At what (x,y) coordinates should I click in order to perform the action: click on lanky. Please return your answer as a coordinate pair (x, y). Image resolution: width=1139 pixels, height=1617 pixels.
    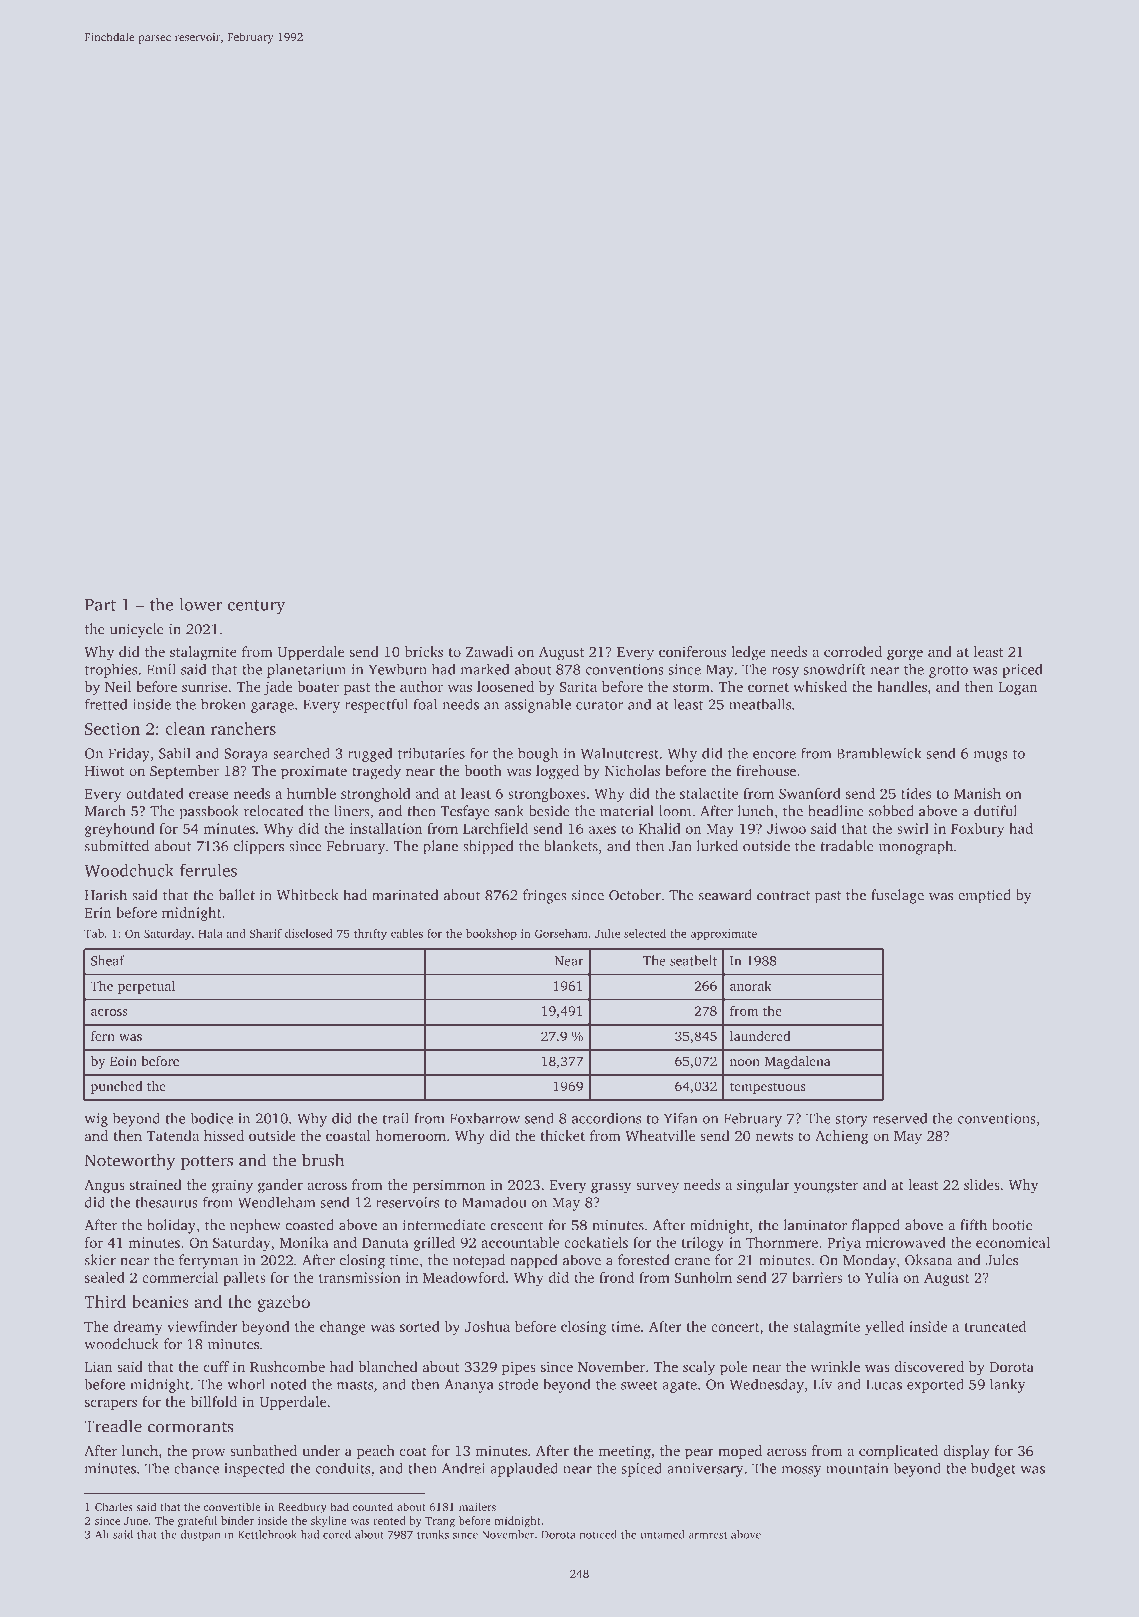
    Looking at the image, I should click on (1008, 1385).
